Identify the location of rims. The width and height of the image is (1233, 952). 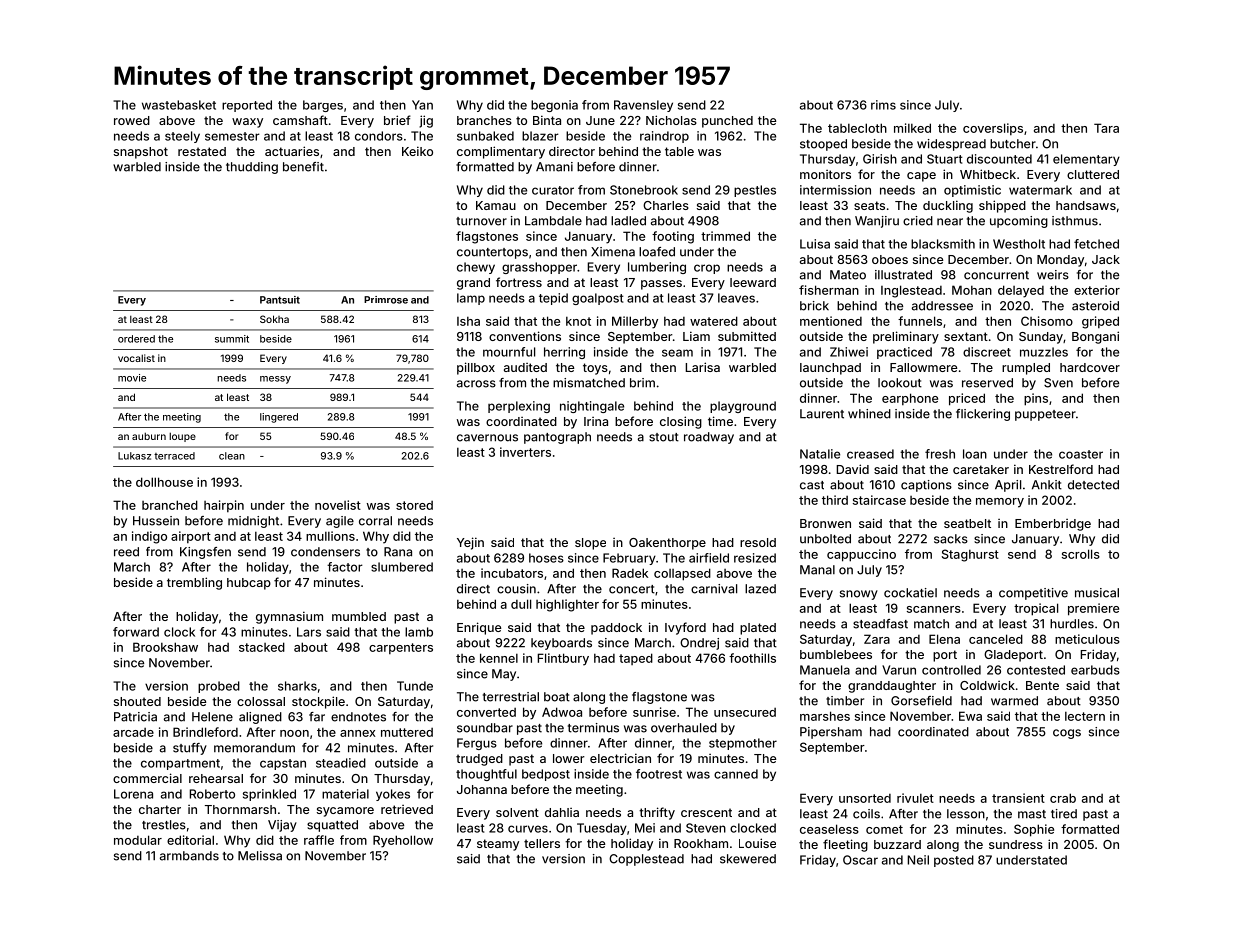
(883, 105).
